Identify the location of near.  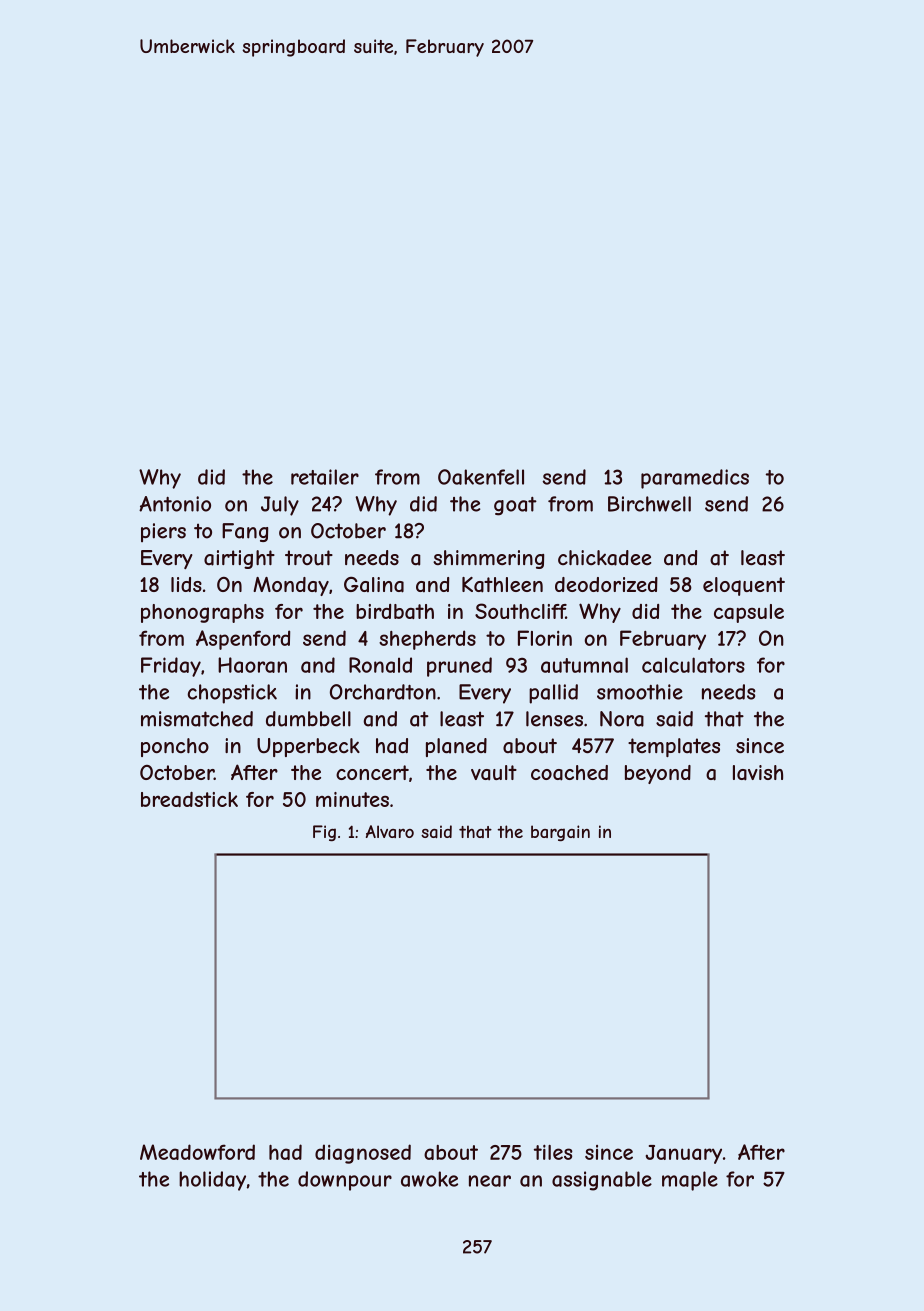
(490, 1181).
